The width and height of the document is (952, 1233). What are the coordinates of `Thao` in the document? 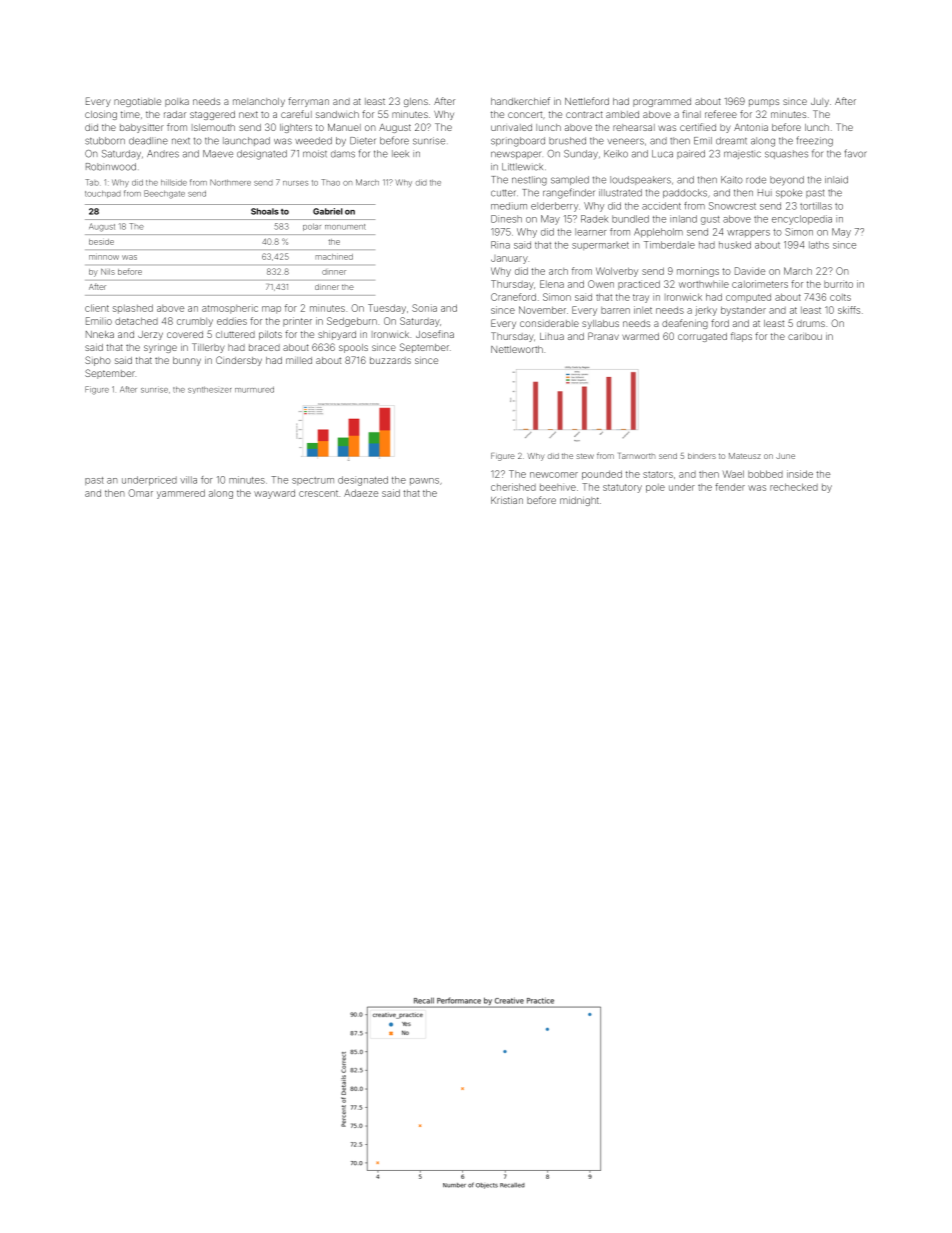 It's located at (330, 182).
